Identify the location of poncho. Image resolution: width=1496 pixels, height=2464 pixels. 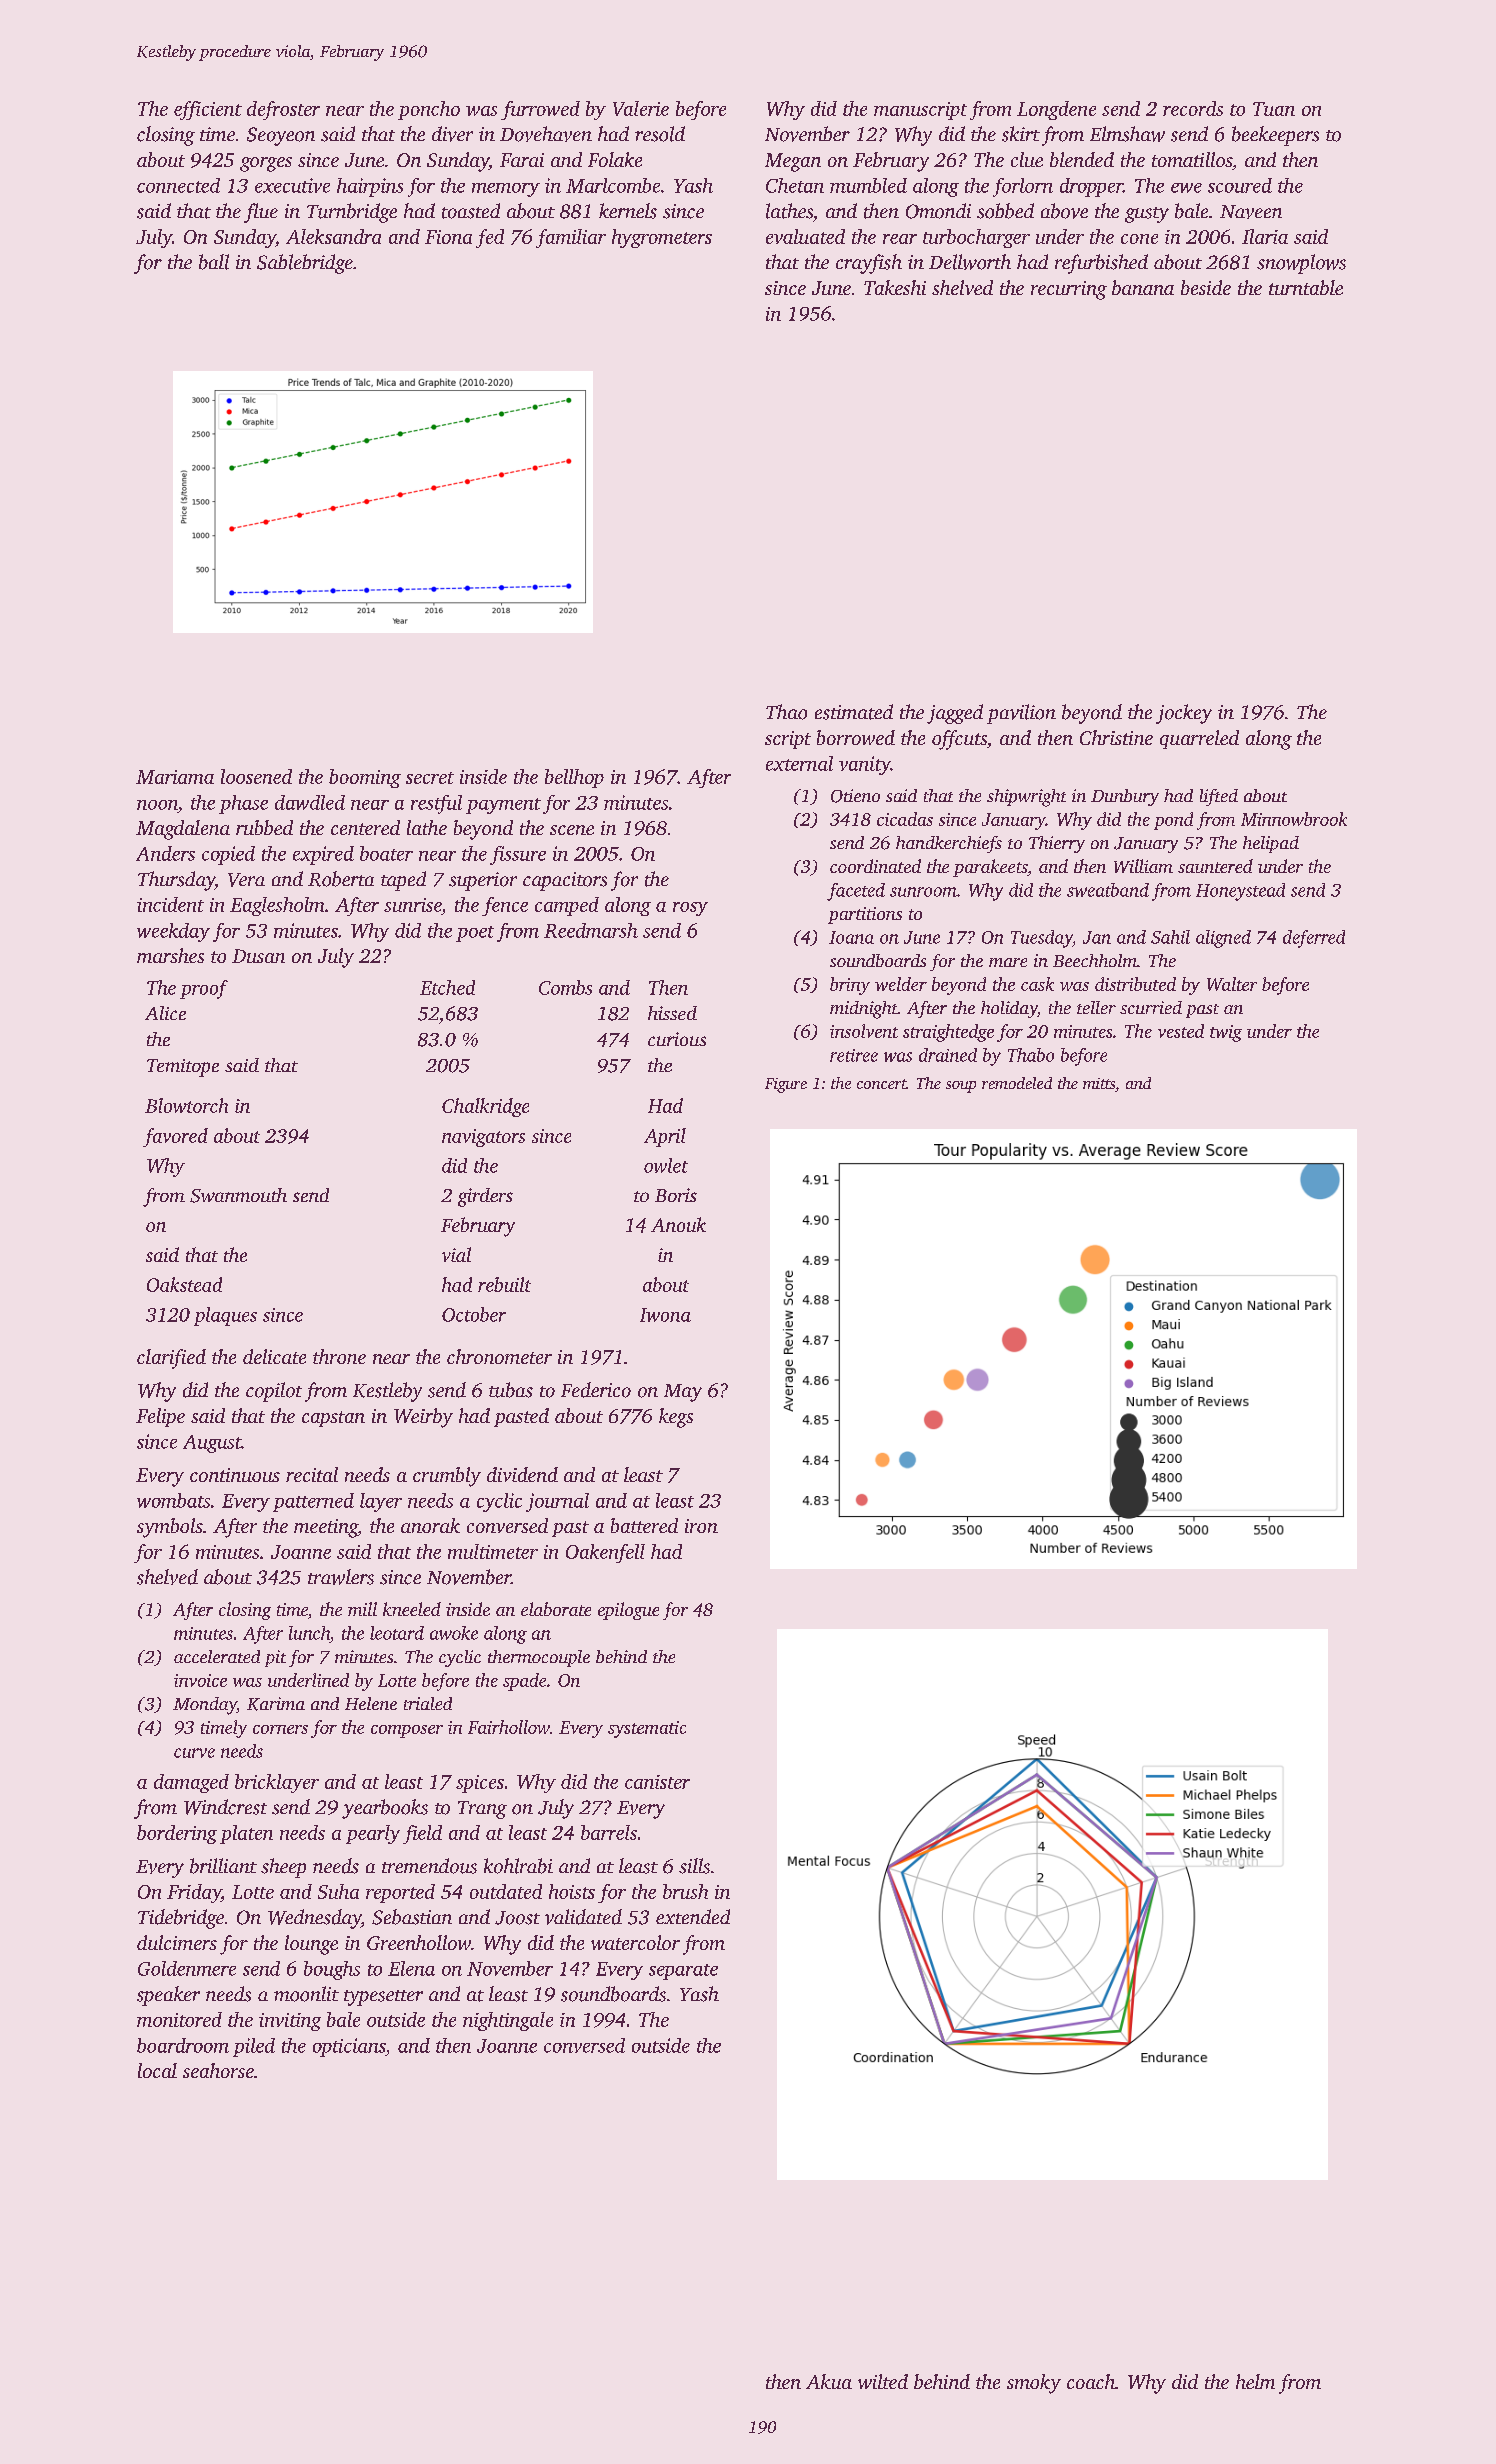
(429, 110).
